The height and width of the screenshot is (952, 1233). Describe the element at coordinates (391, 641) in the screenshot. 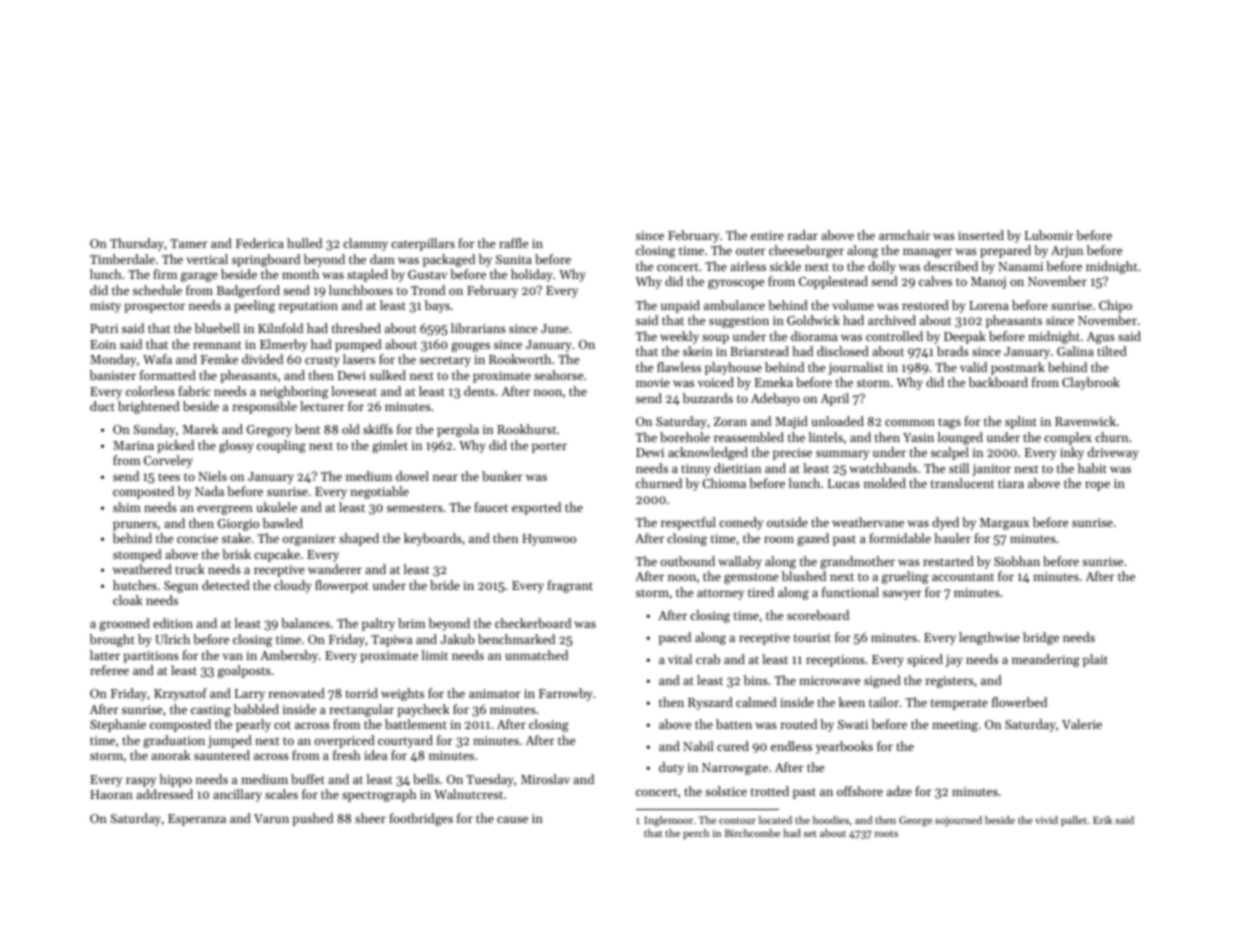

I see `Tapiwa` at that location.
